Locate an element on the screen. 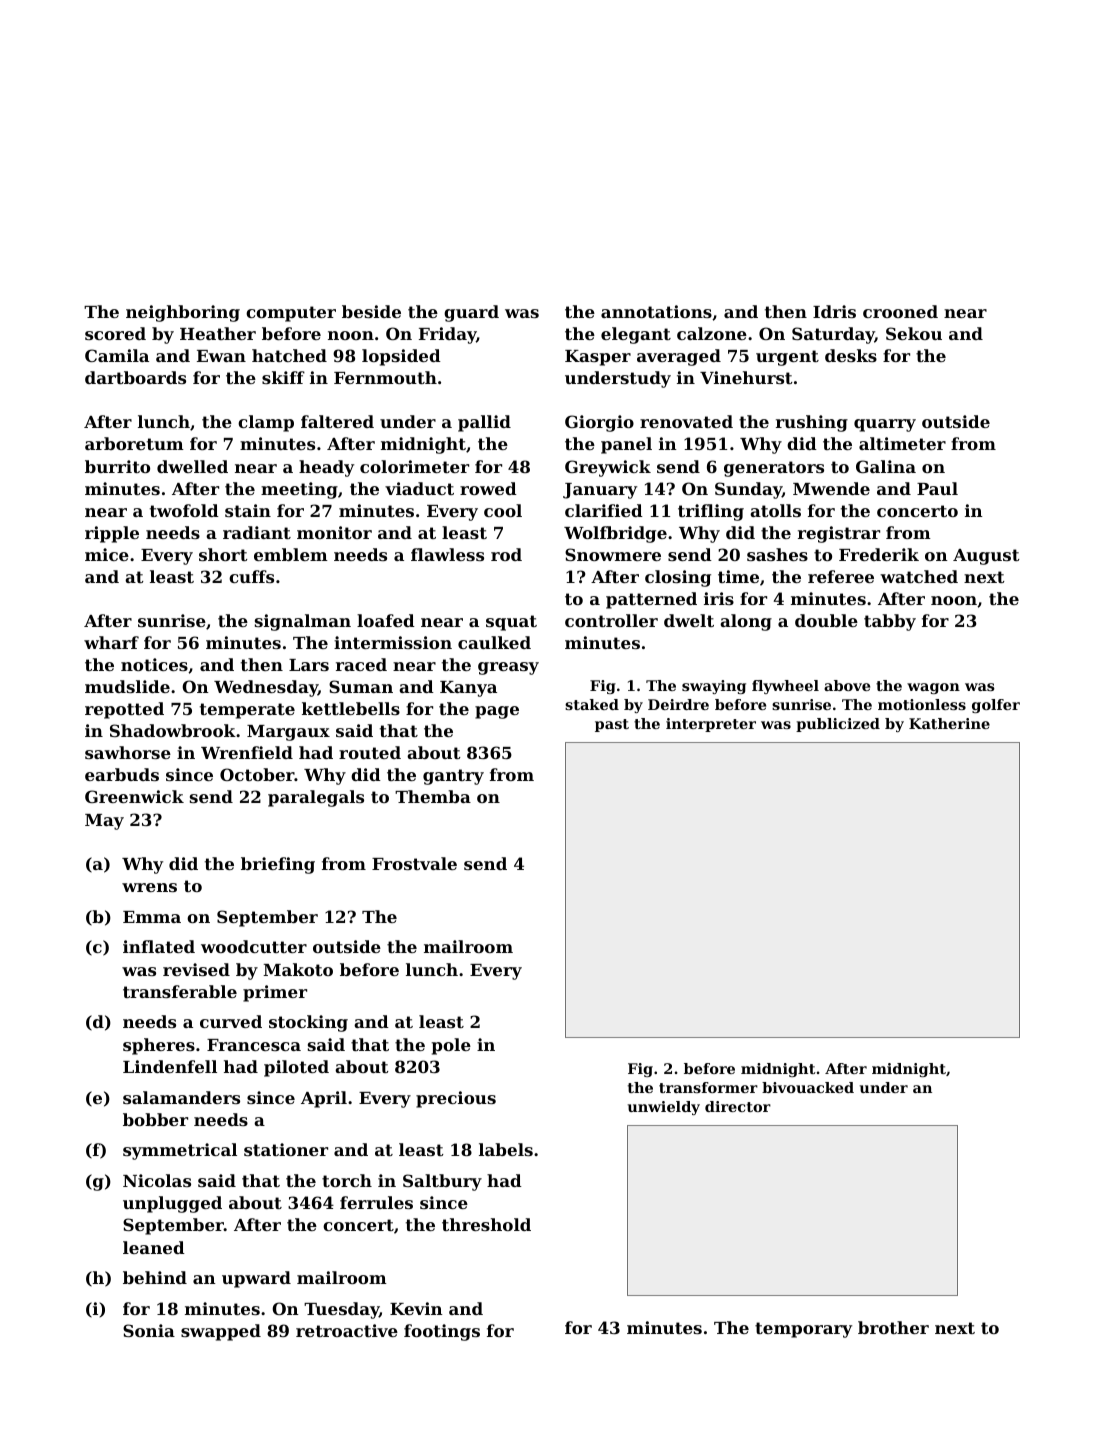  transferable is located at coordinates (180, 991).
